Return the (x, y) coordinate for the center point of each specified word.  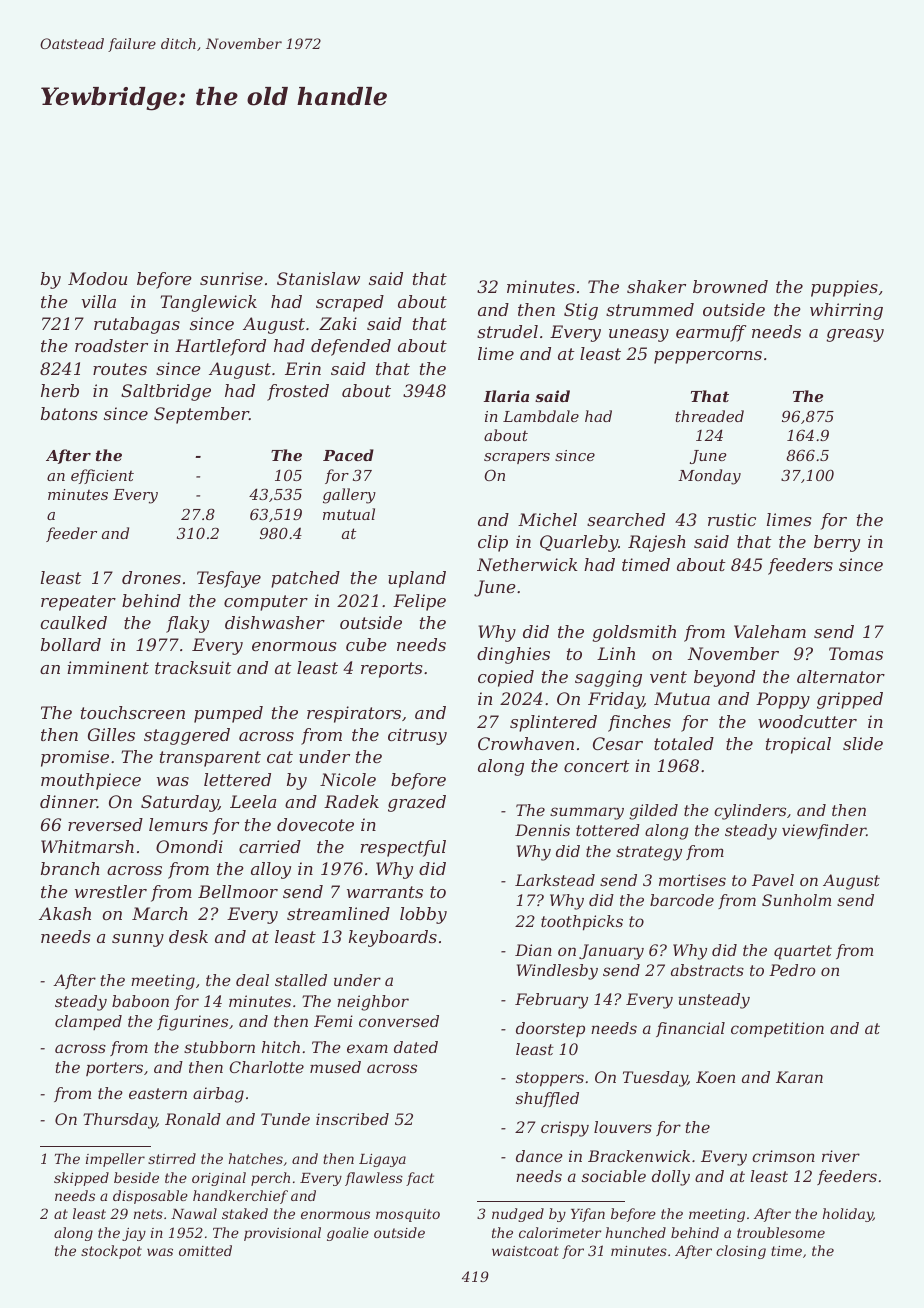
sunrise (231, 278)
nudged (518, 1215)
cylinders (750, 812)
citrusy (417, 736)
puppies (844, 288)
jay (134, 1234)
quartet (803, 952)
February (551, 1001)
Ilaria (506, 396)
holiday (848, 1215)
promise (75, 758)
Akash (65, 913)
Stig (581, 311)
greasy (855, 335)
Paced (348, 455)
